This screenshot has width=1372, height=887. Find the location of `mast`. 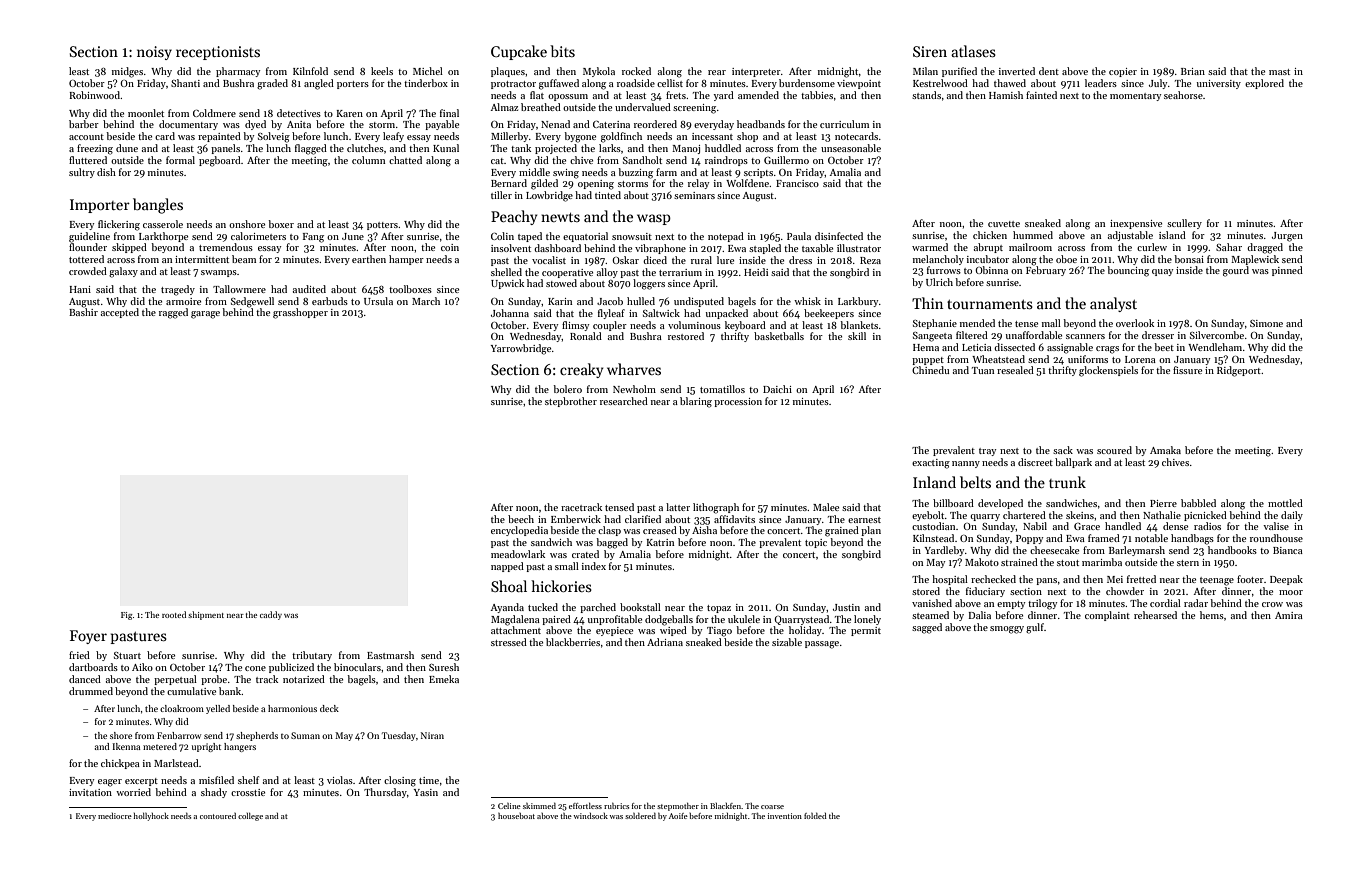

mast is located at coordinates (1279, 72).
